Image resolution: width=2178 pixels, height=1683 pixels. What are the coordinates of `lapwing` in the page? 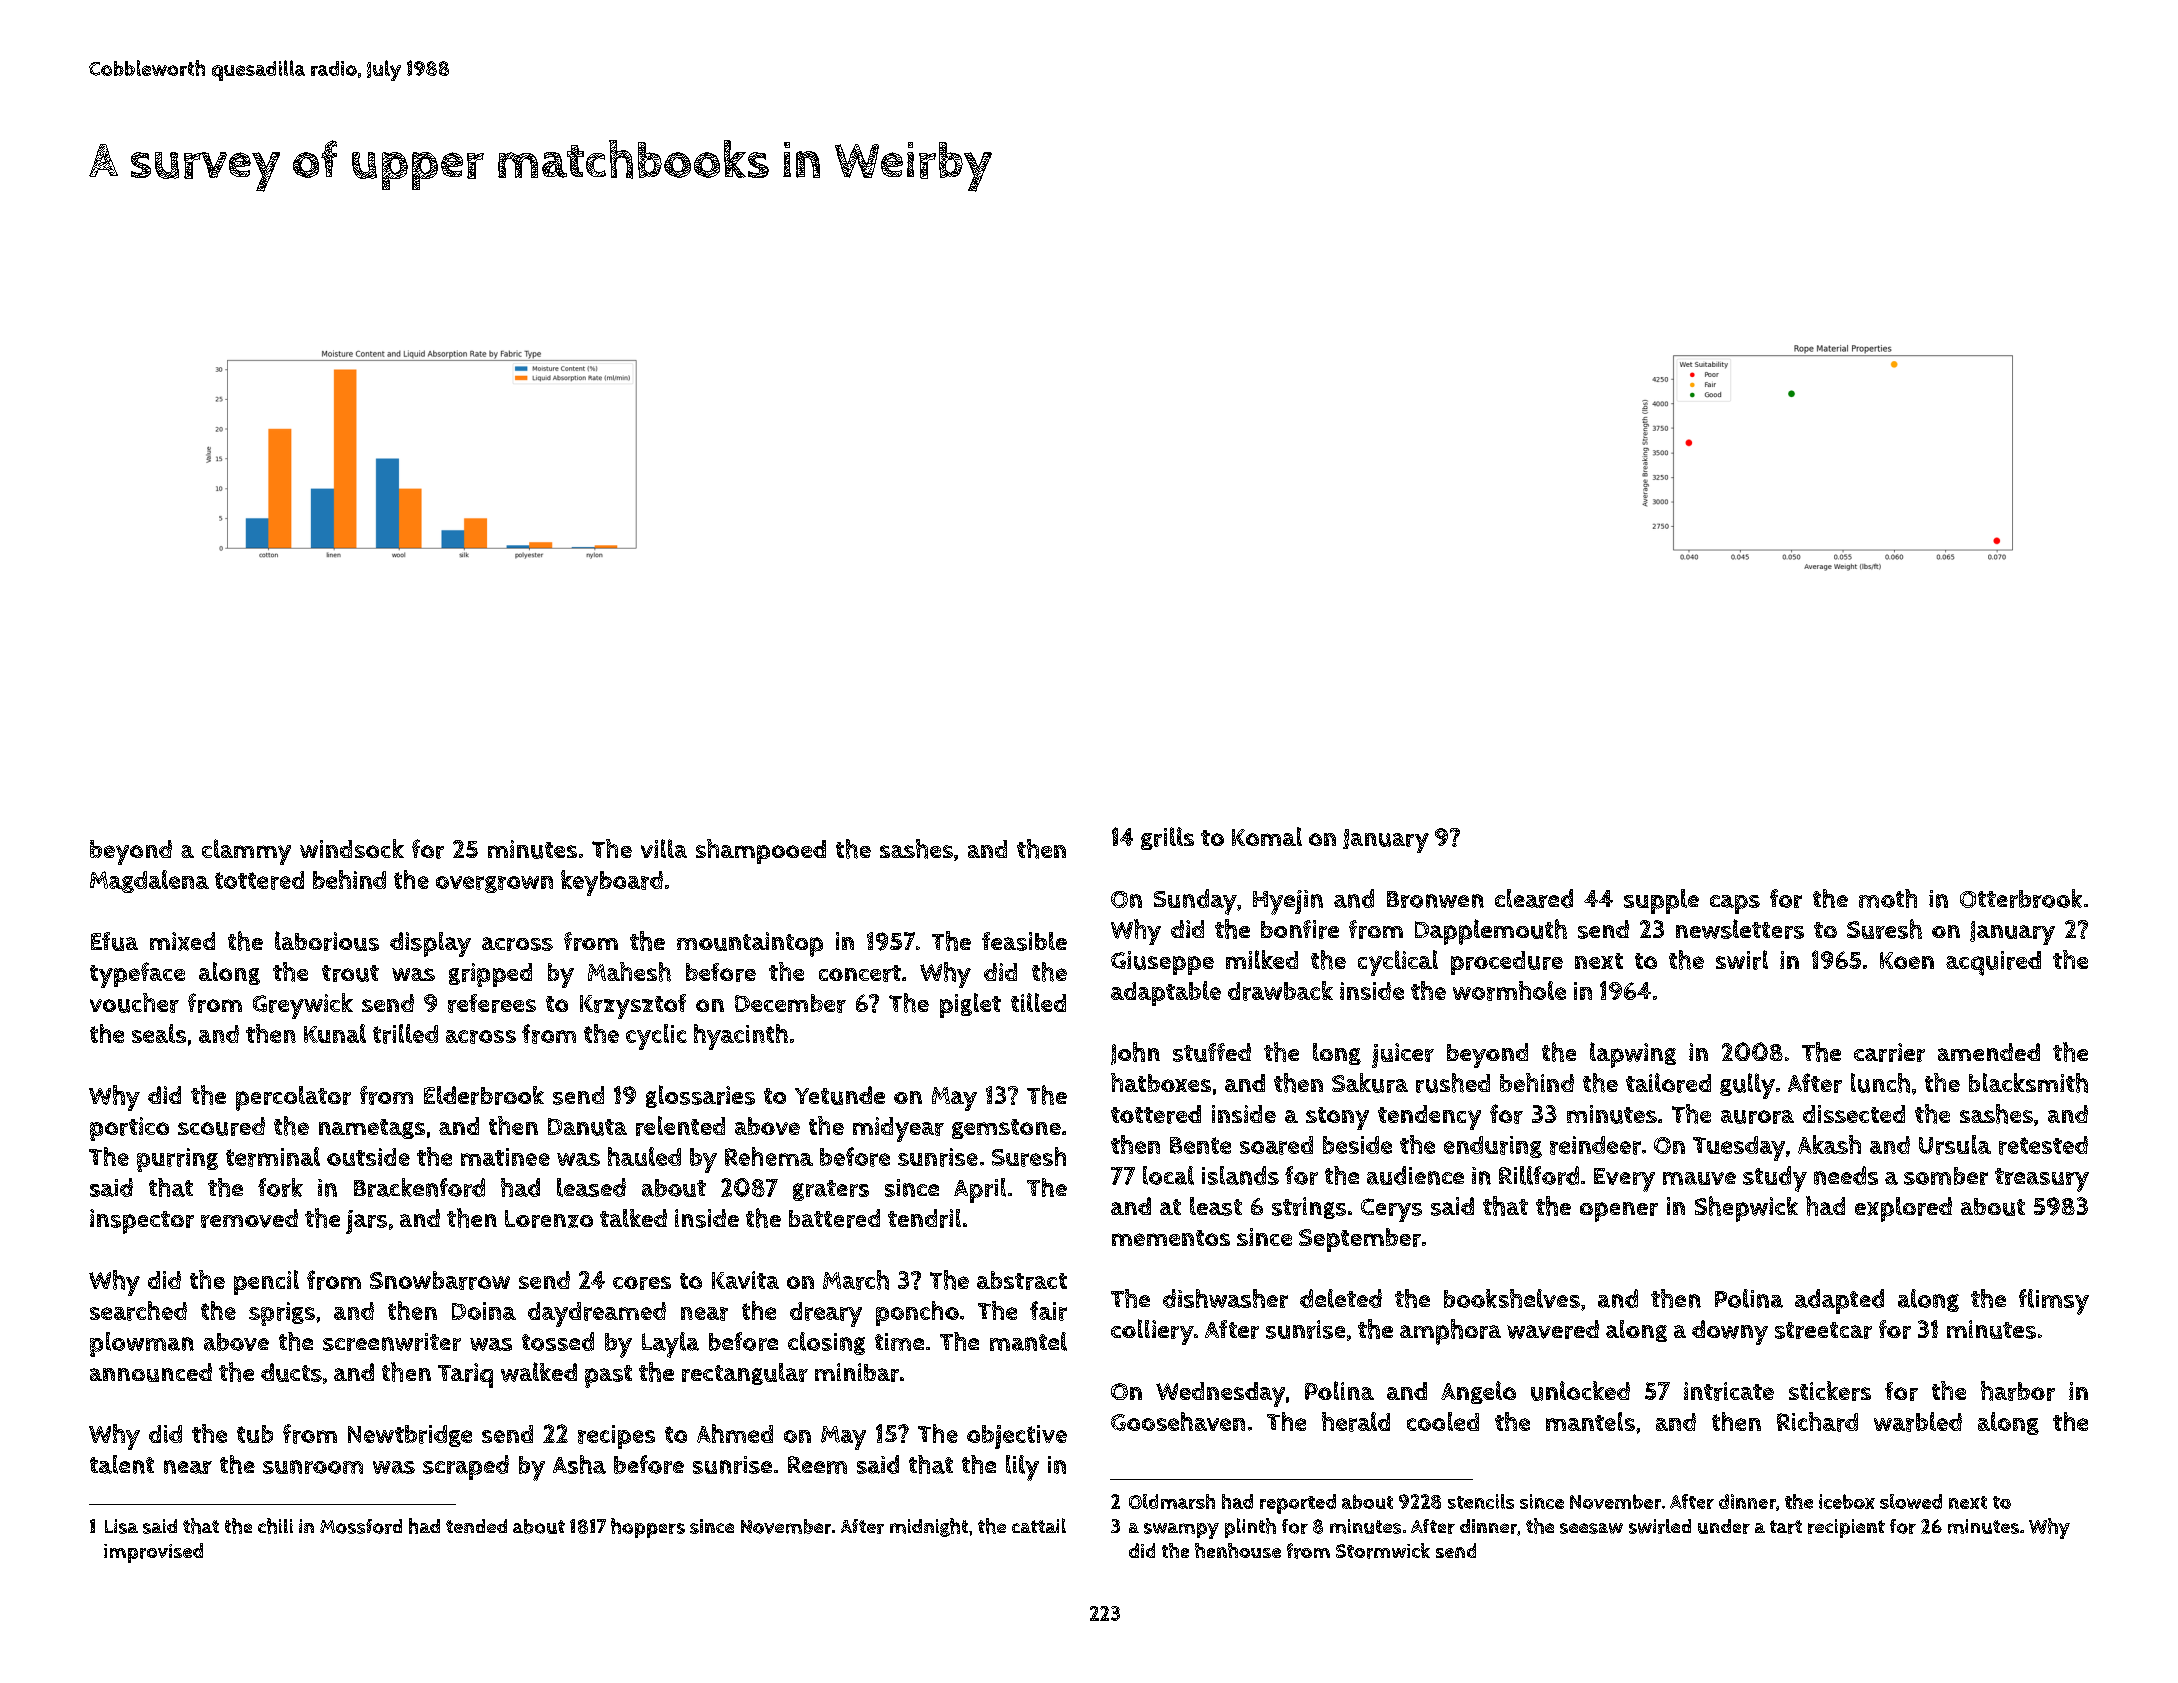 It's located at (1633, 1055).
